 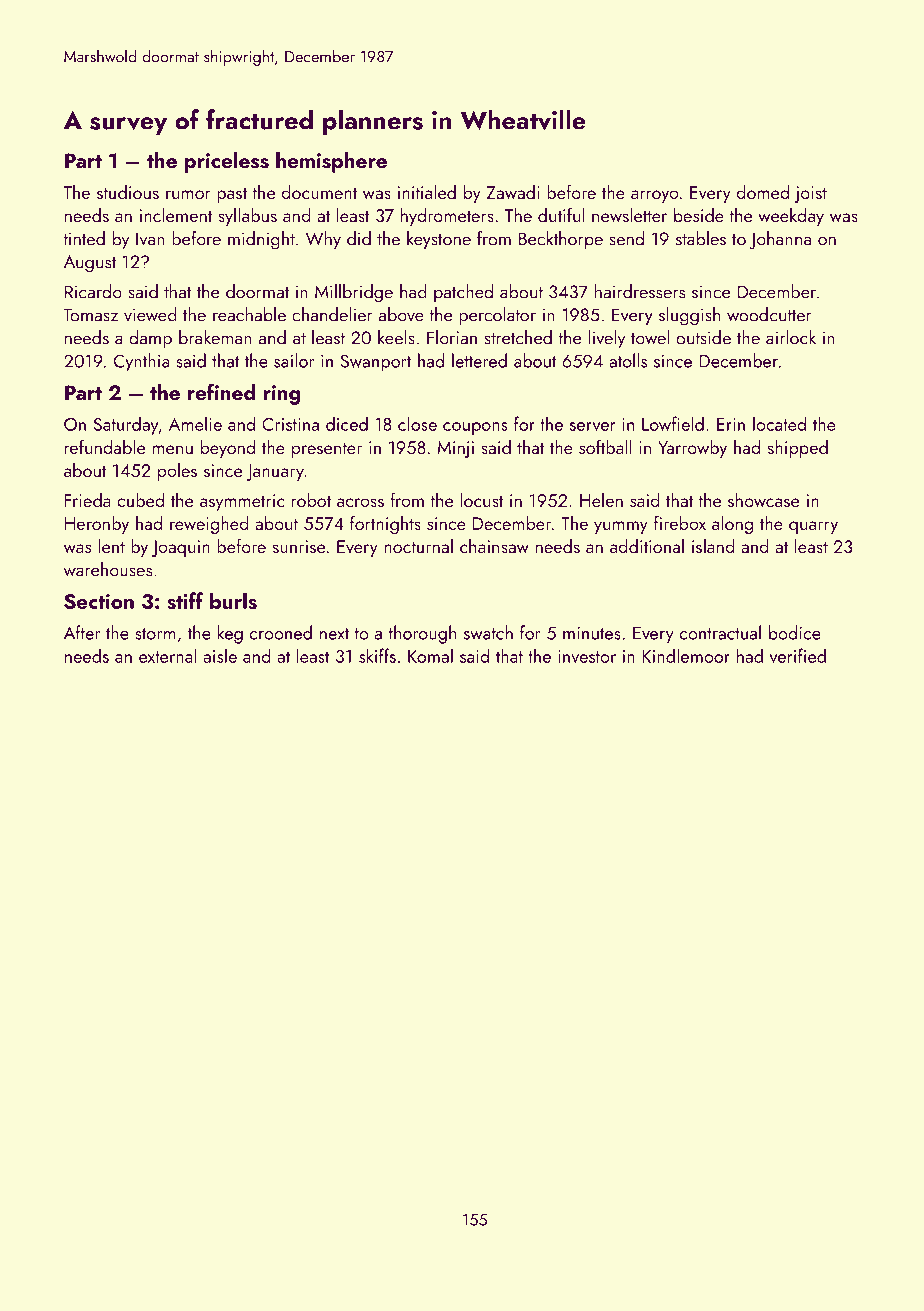 I want to click on initialed, so click(x=427, y=192).
